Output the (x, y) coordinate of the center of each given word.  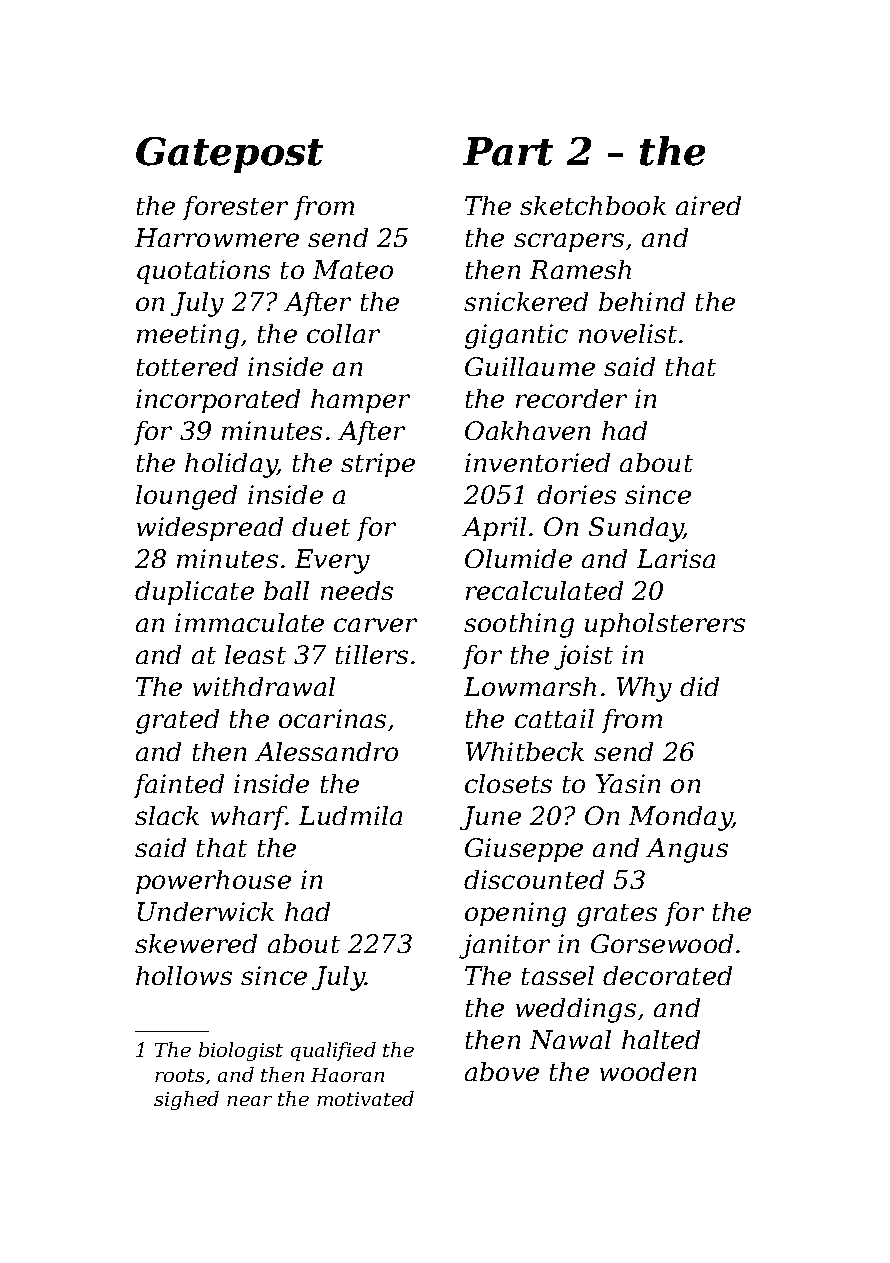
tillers (372, 654)
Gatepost (229, 155)
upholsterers (665, 625)
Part (508, 151)
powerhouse (213, 882)
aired (708, 205)
